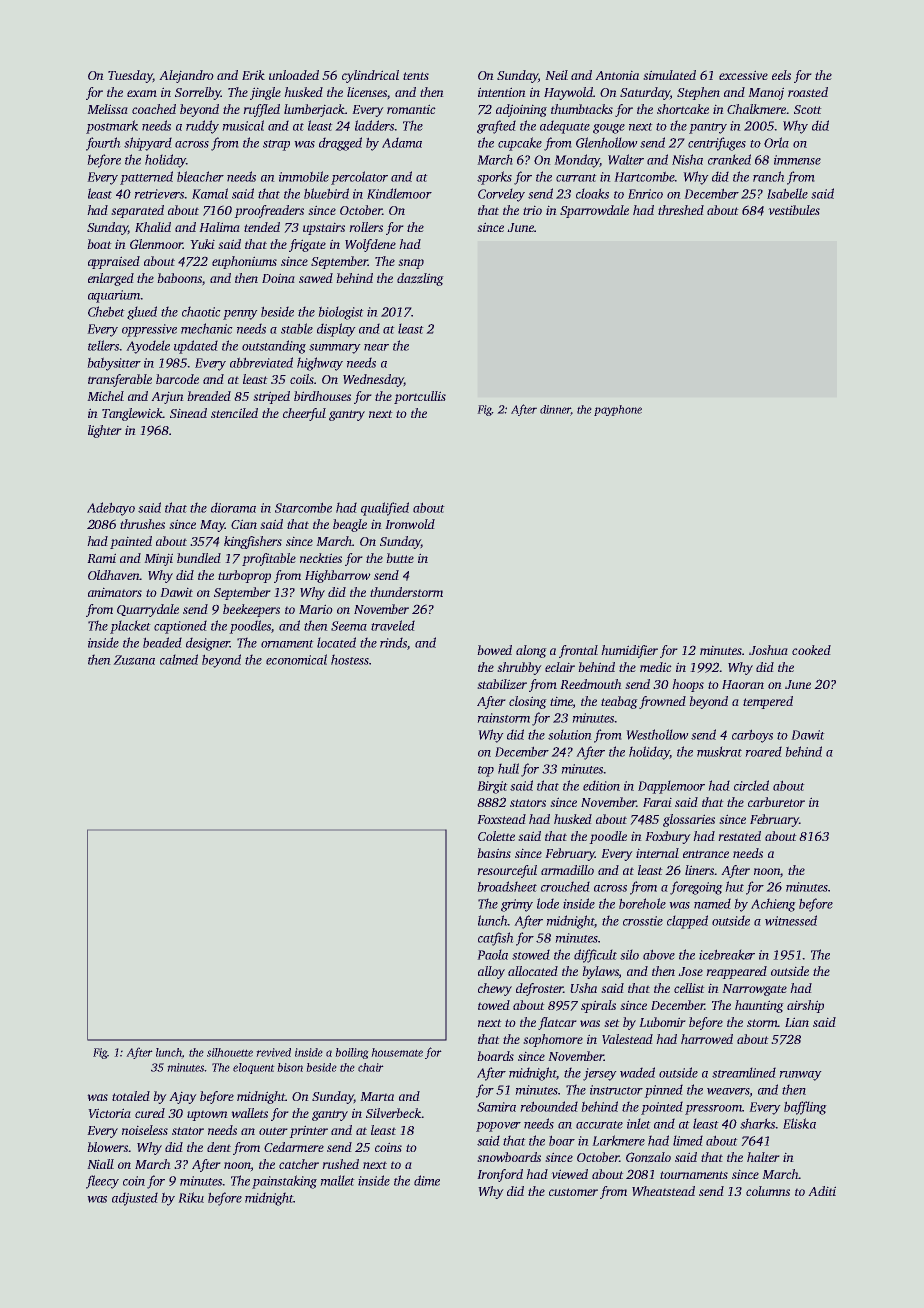  What do you see at coordinates (135, 1199) in the screenshot?
I see `adjusted` at bounding box center [135, 1199].
